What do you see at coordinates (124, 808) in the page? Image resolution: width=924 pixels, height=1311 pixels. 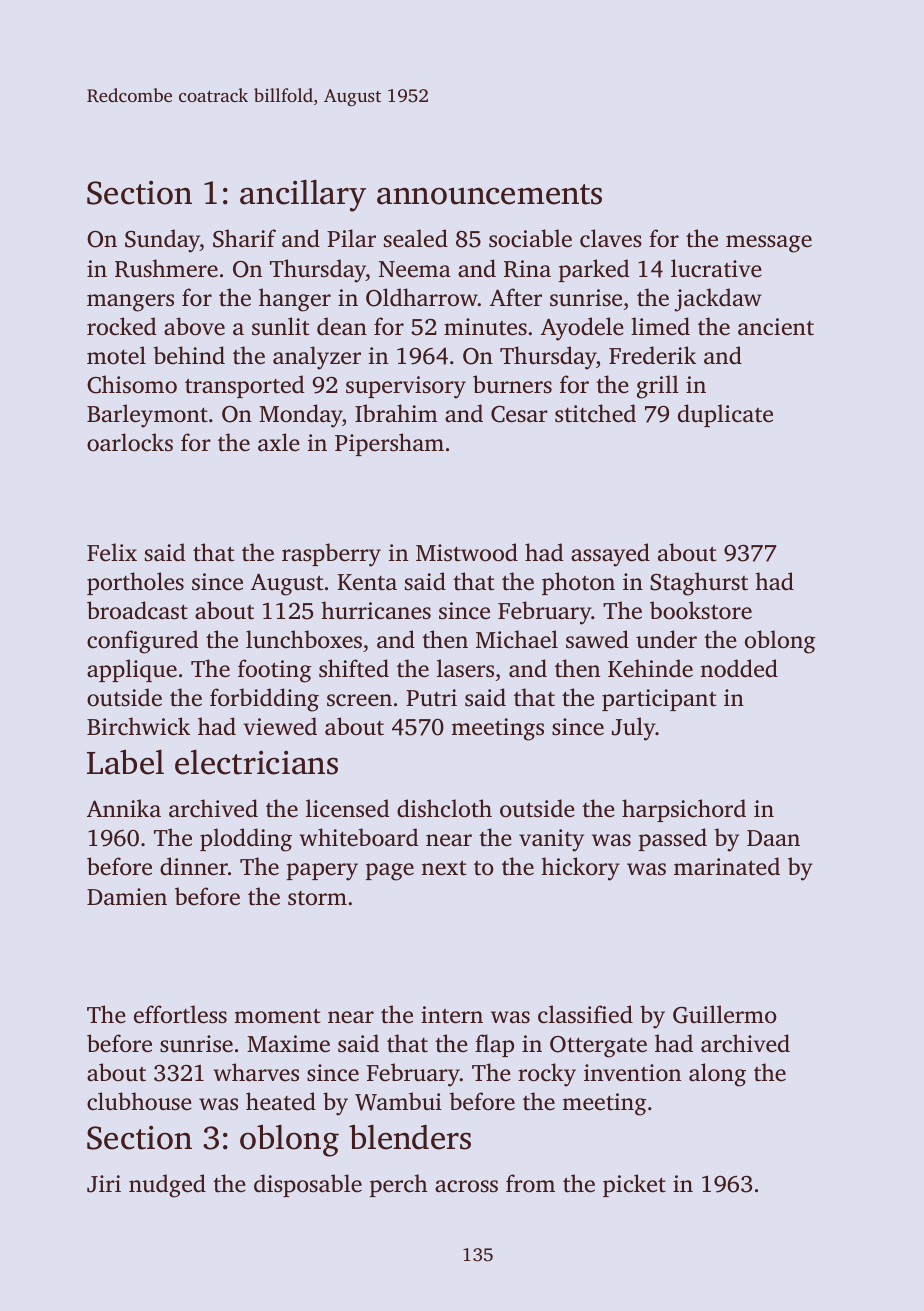 I see `Annika` at bounding box center [124, 808].
